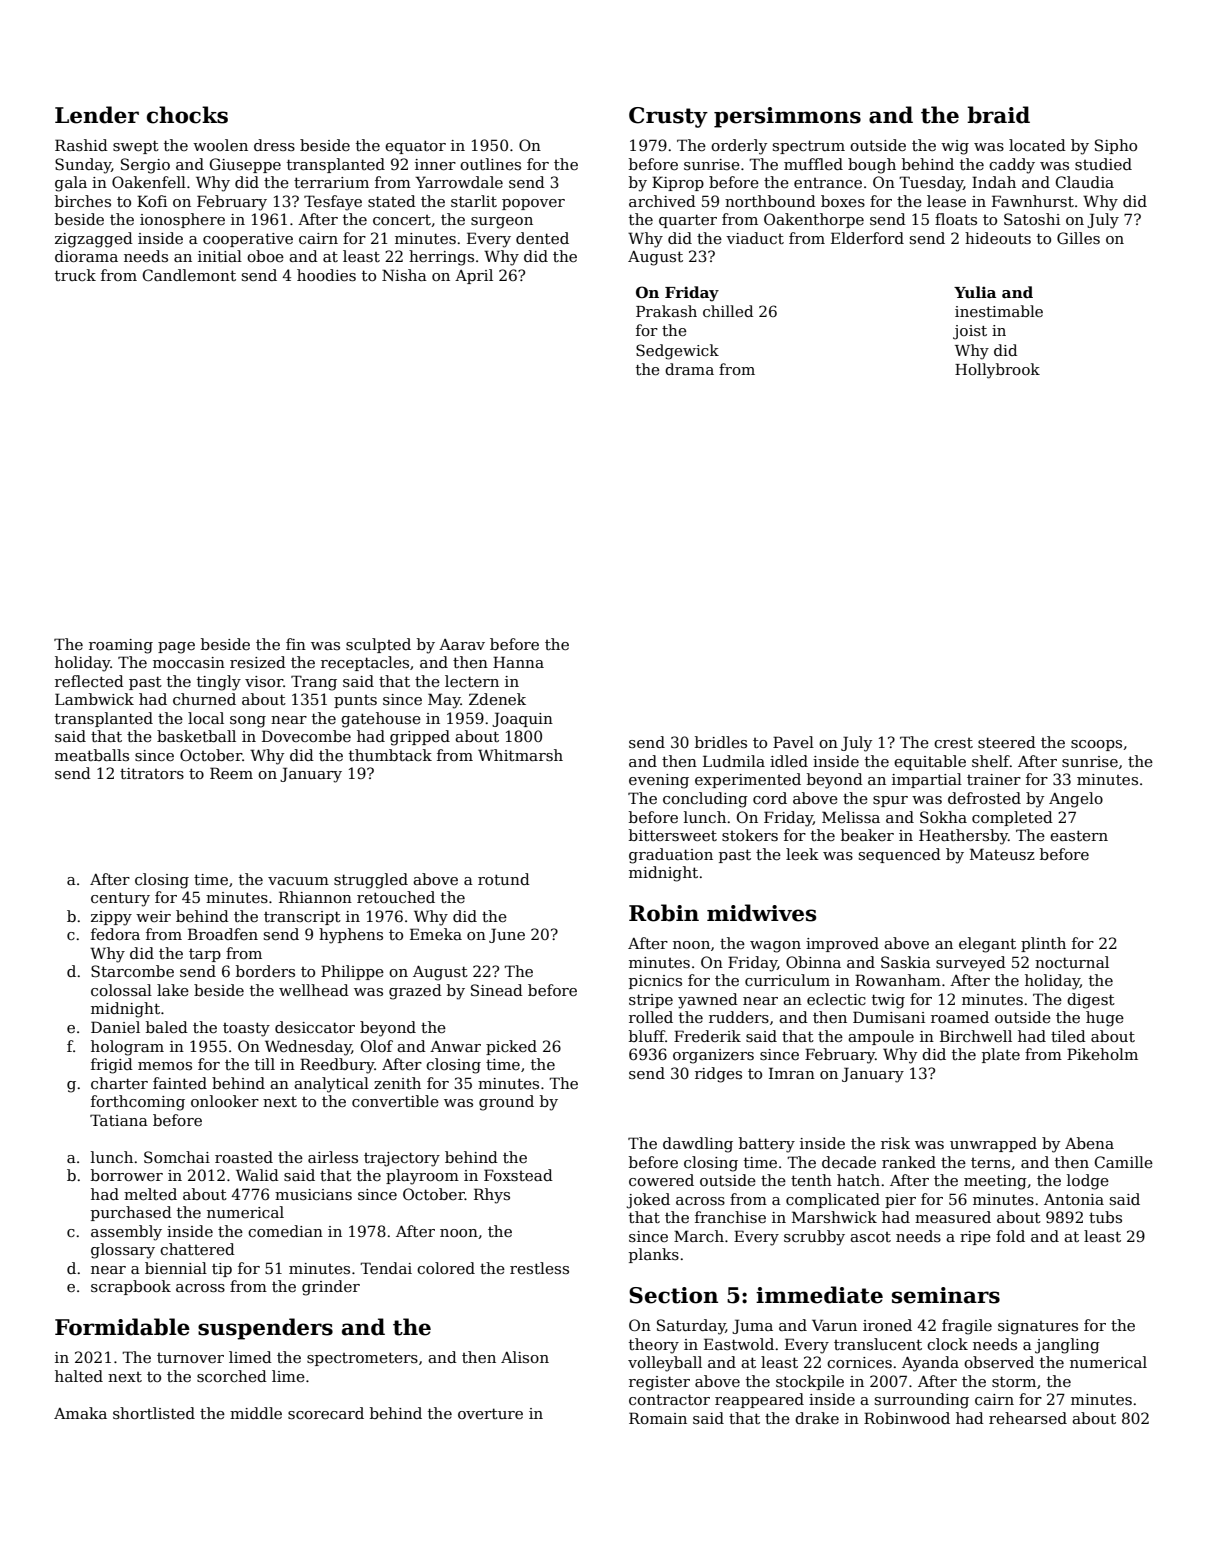 The height and width of the screenshot is (1564, 1208). I want to click on tubs, so click(1105, 1217).
